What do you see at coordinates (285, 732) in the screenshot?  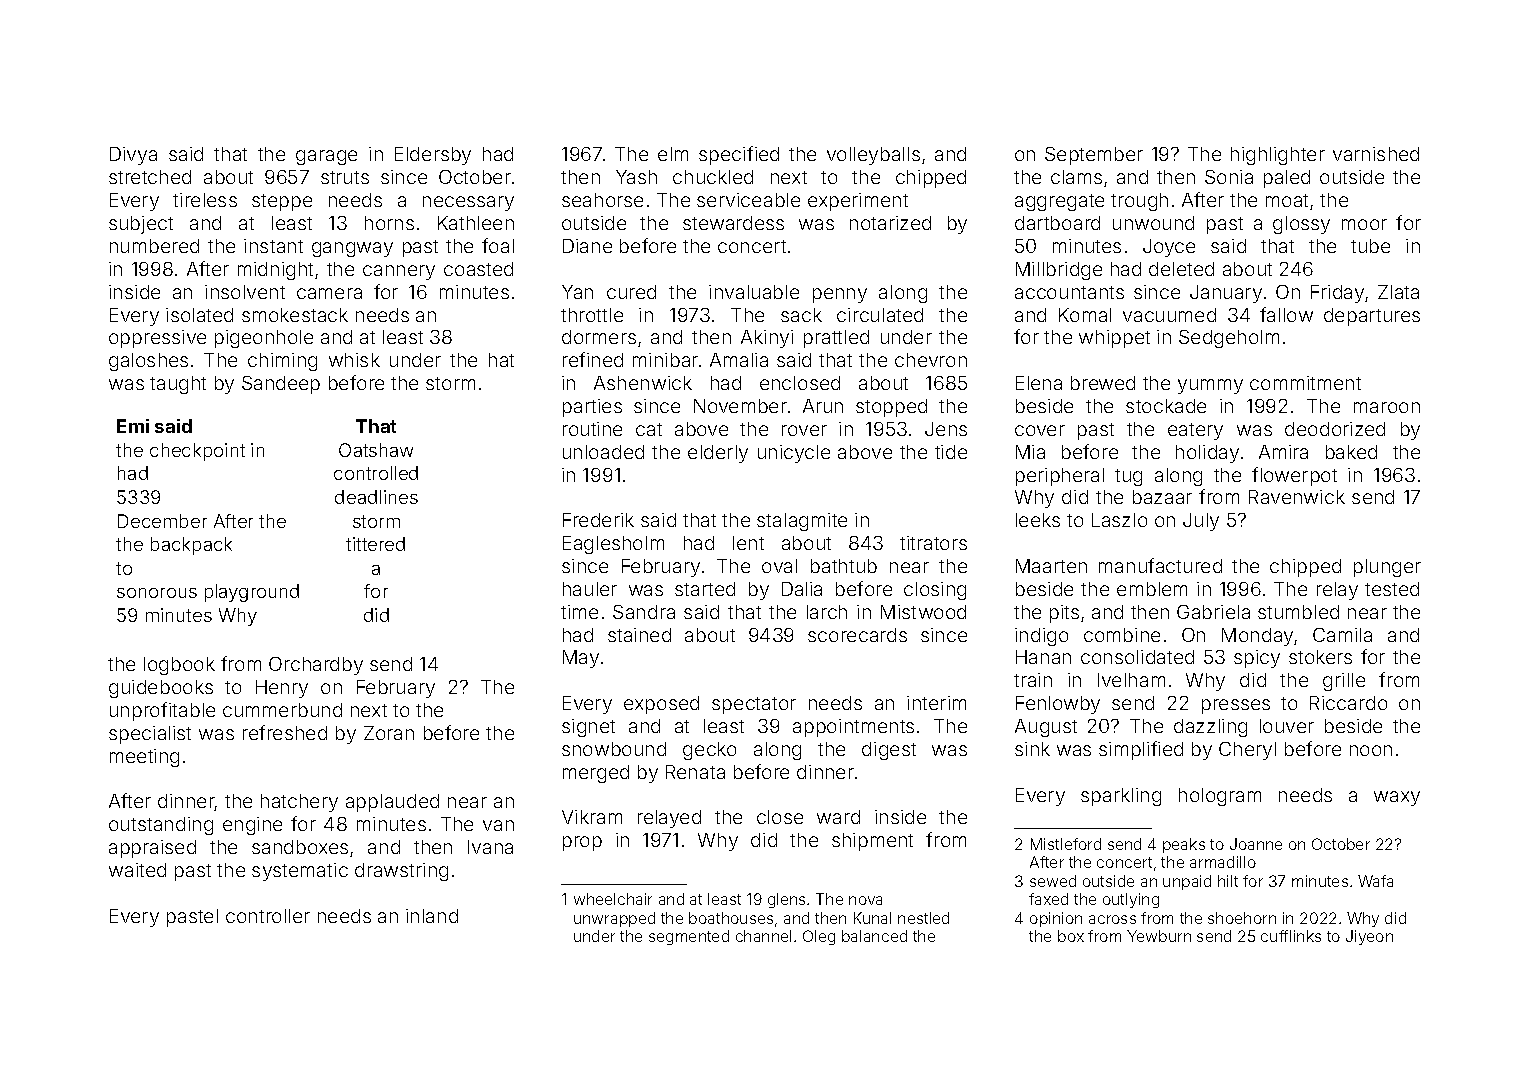 I see `refreshed` at bounding box center [285, 732].
